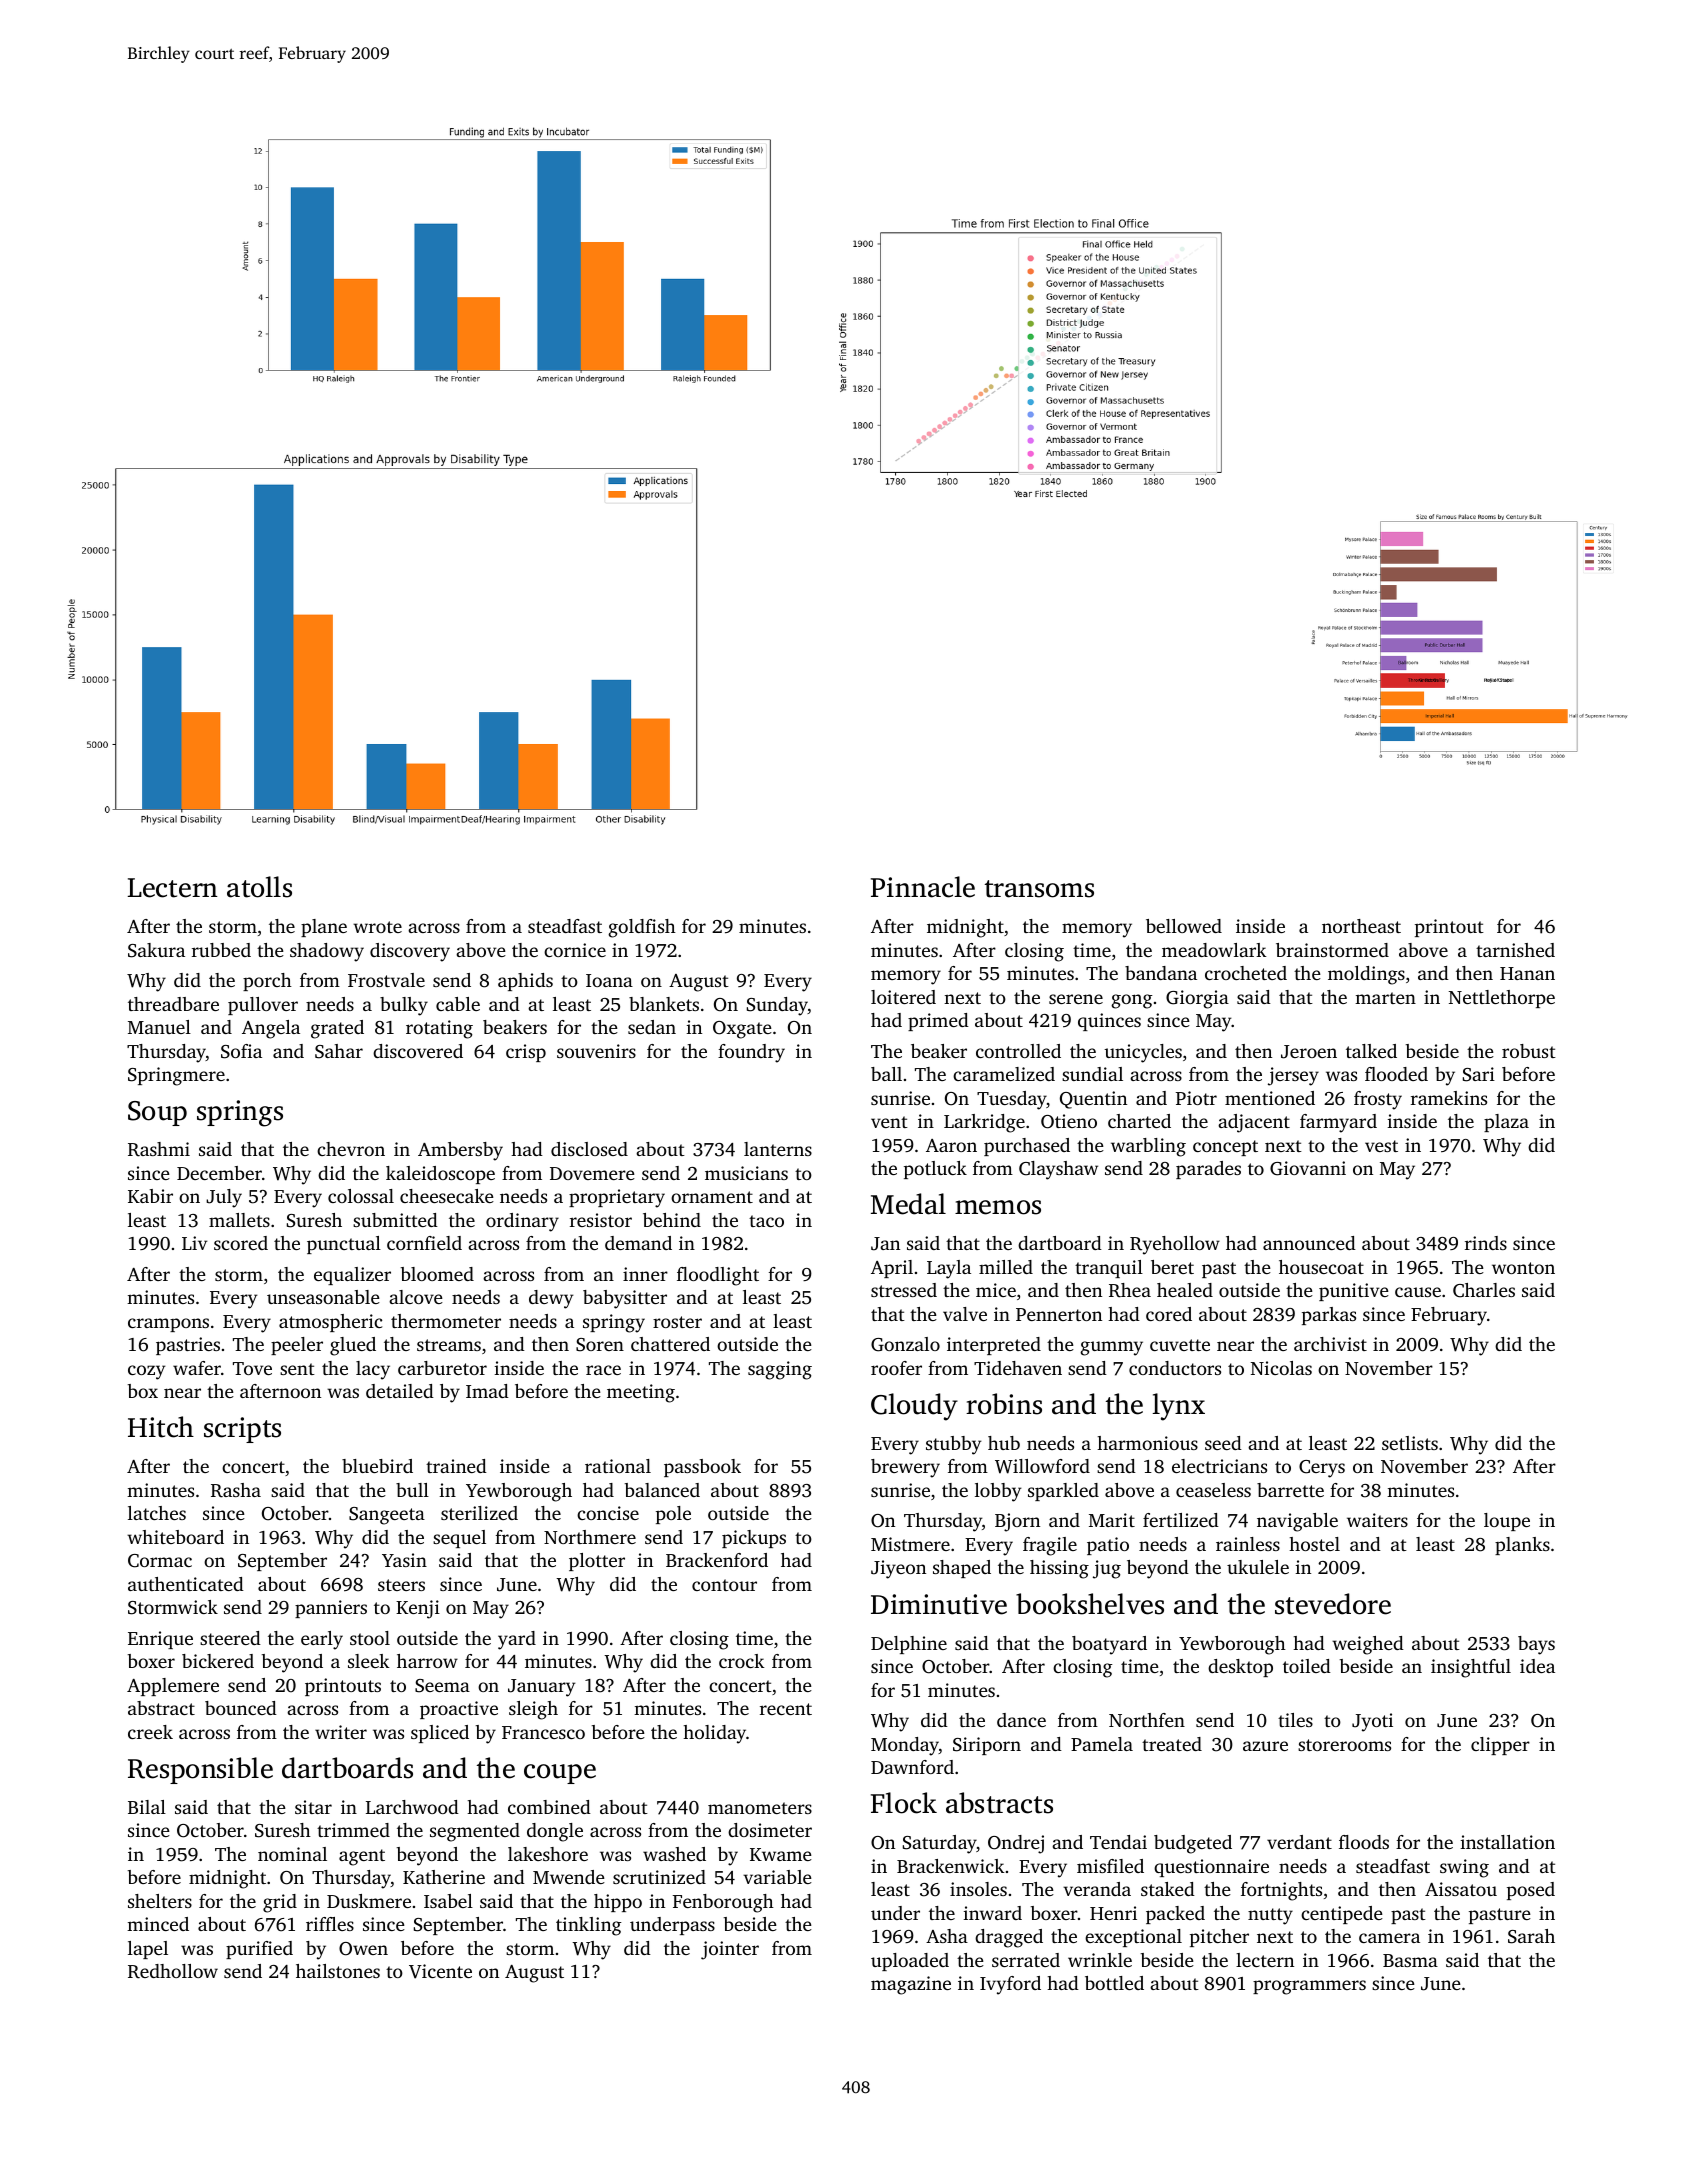 This page has height=2178, width=1683. I want to click on transoms, so click(1039, 889).
